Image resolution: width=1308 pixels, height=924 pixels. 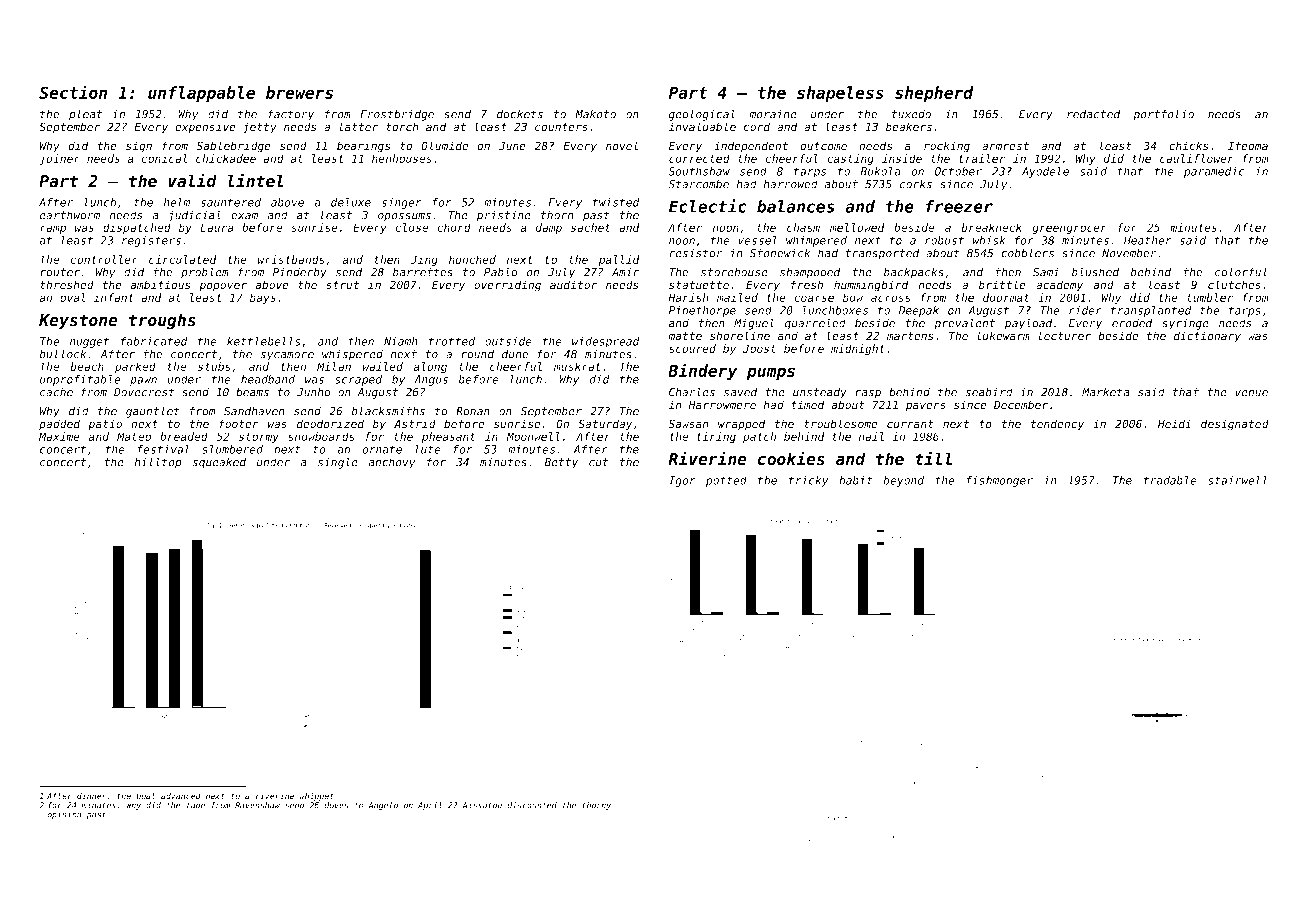 What do you see at coordinates (520, 114) in the image?
I see `dockets` at bounding box center [520, 114].
